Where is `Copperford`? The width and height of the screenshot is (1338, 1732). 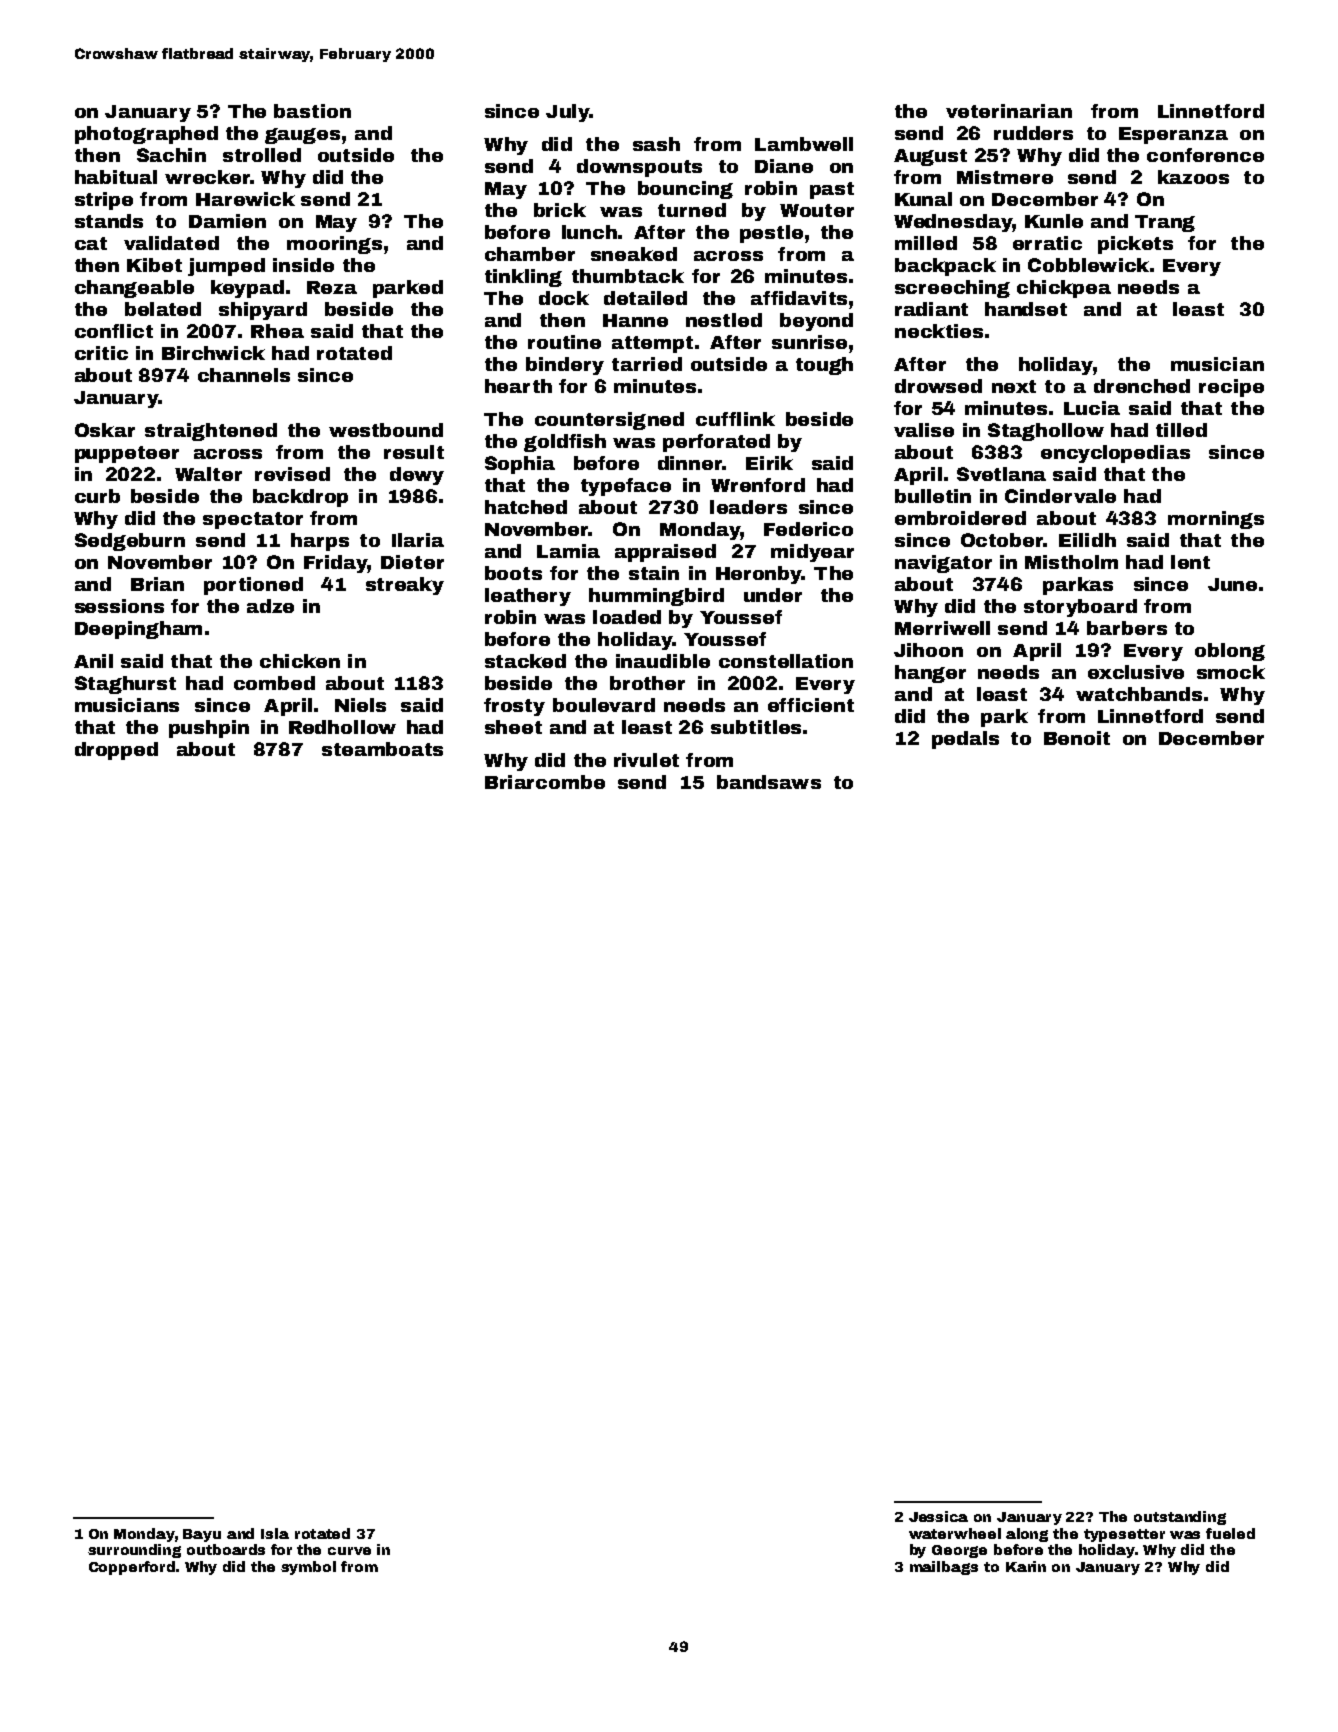 Copperford is located at coordinates (132, 1568).
